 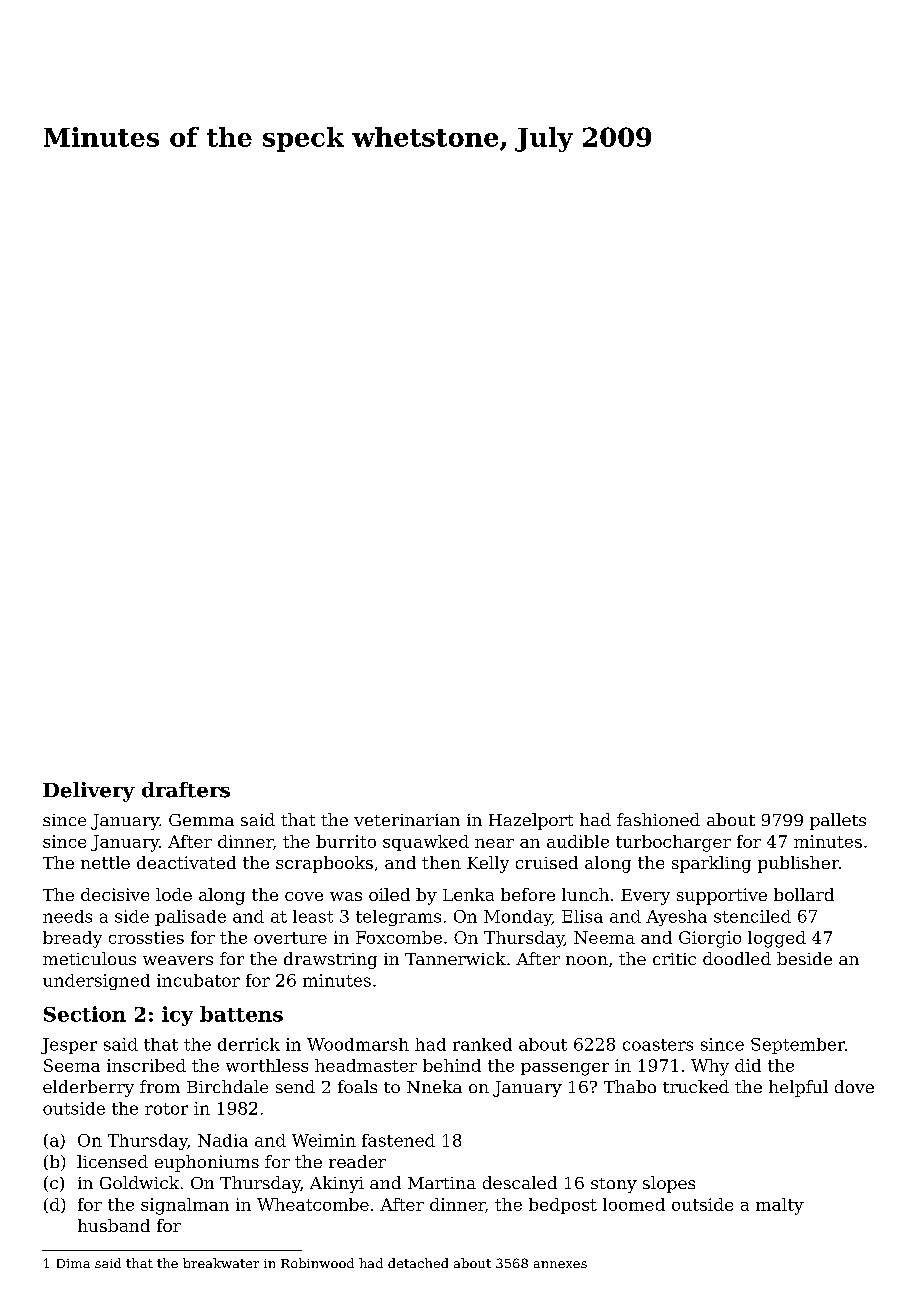 What do you see at coordinates (531, 821) in the document?
I see `Hazelport` at bounding box center [531, 821].
